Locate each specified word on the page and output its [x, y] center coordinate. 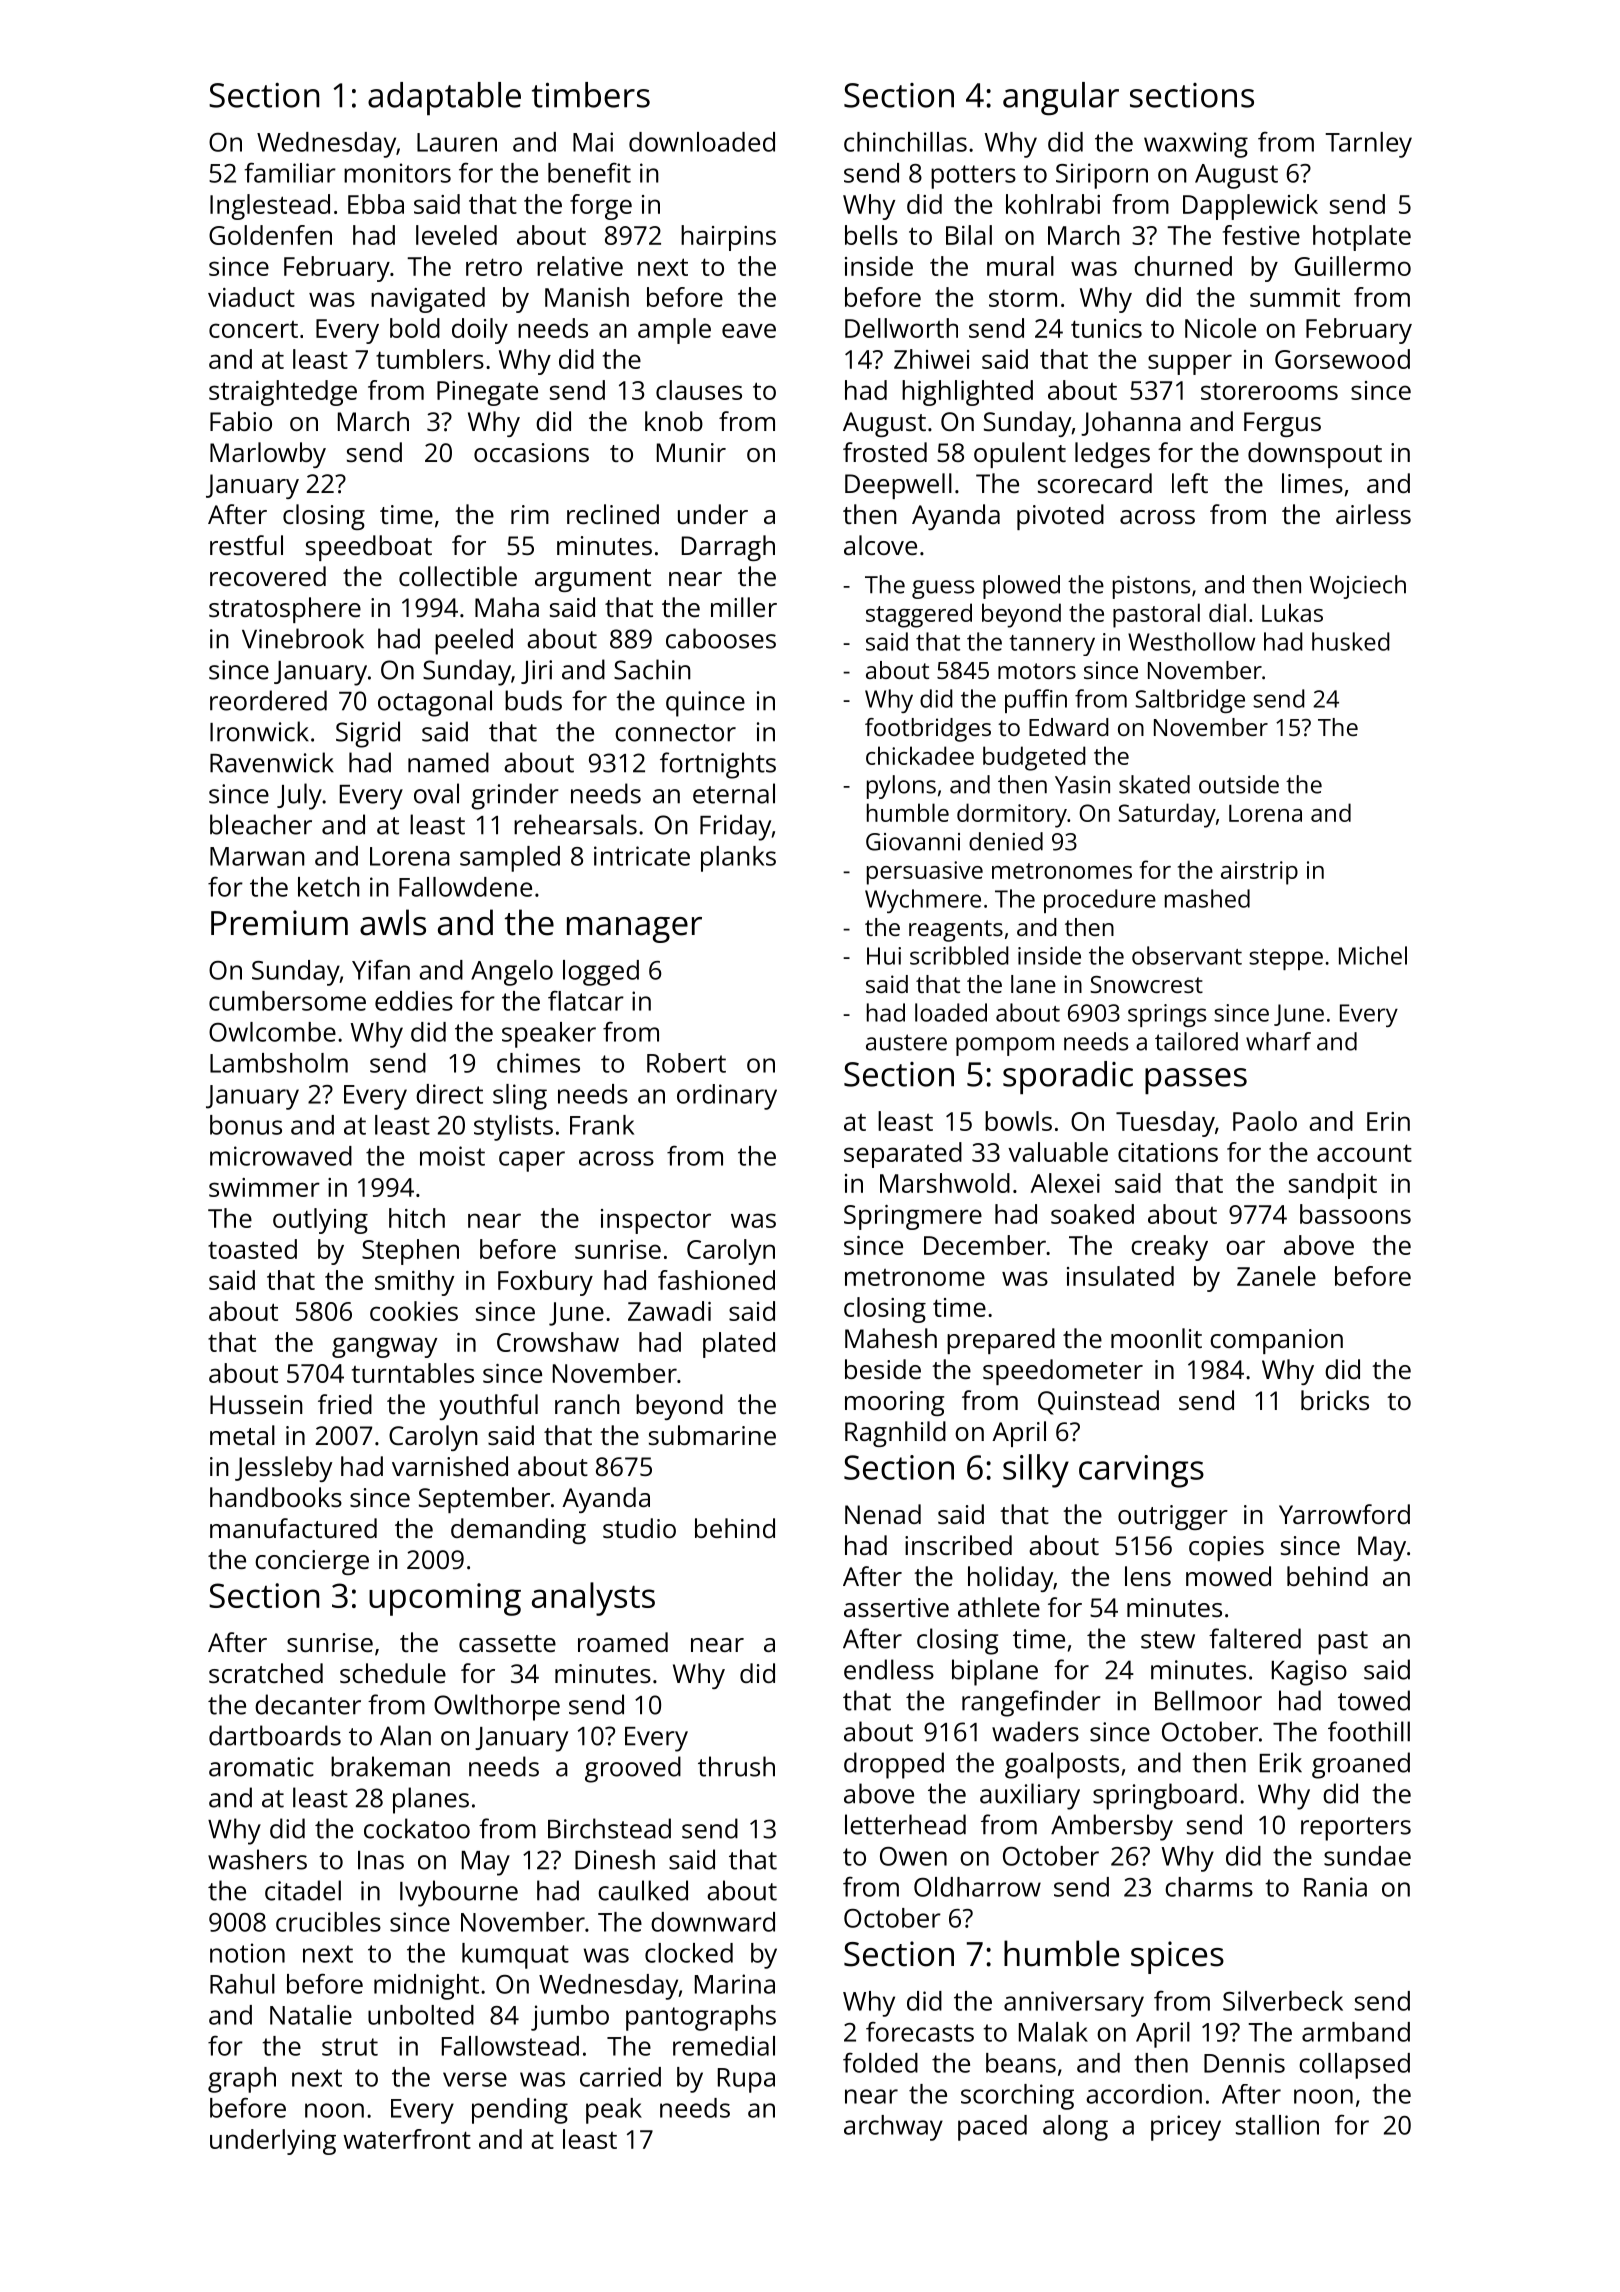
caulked [643, 1890]
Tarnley [1368, 145]
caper [532, 1161]
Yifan [381, 969]
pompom [1005, 1046]
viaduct [251, 297]
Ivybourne [459, 1893]
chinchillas [905, 142]
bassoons [1355, 1214]
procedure [1100, 901]
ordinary [727, 1097]
